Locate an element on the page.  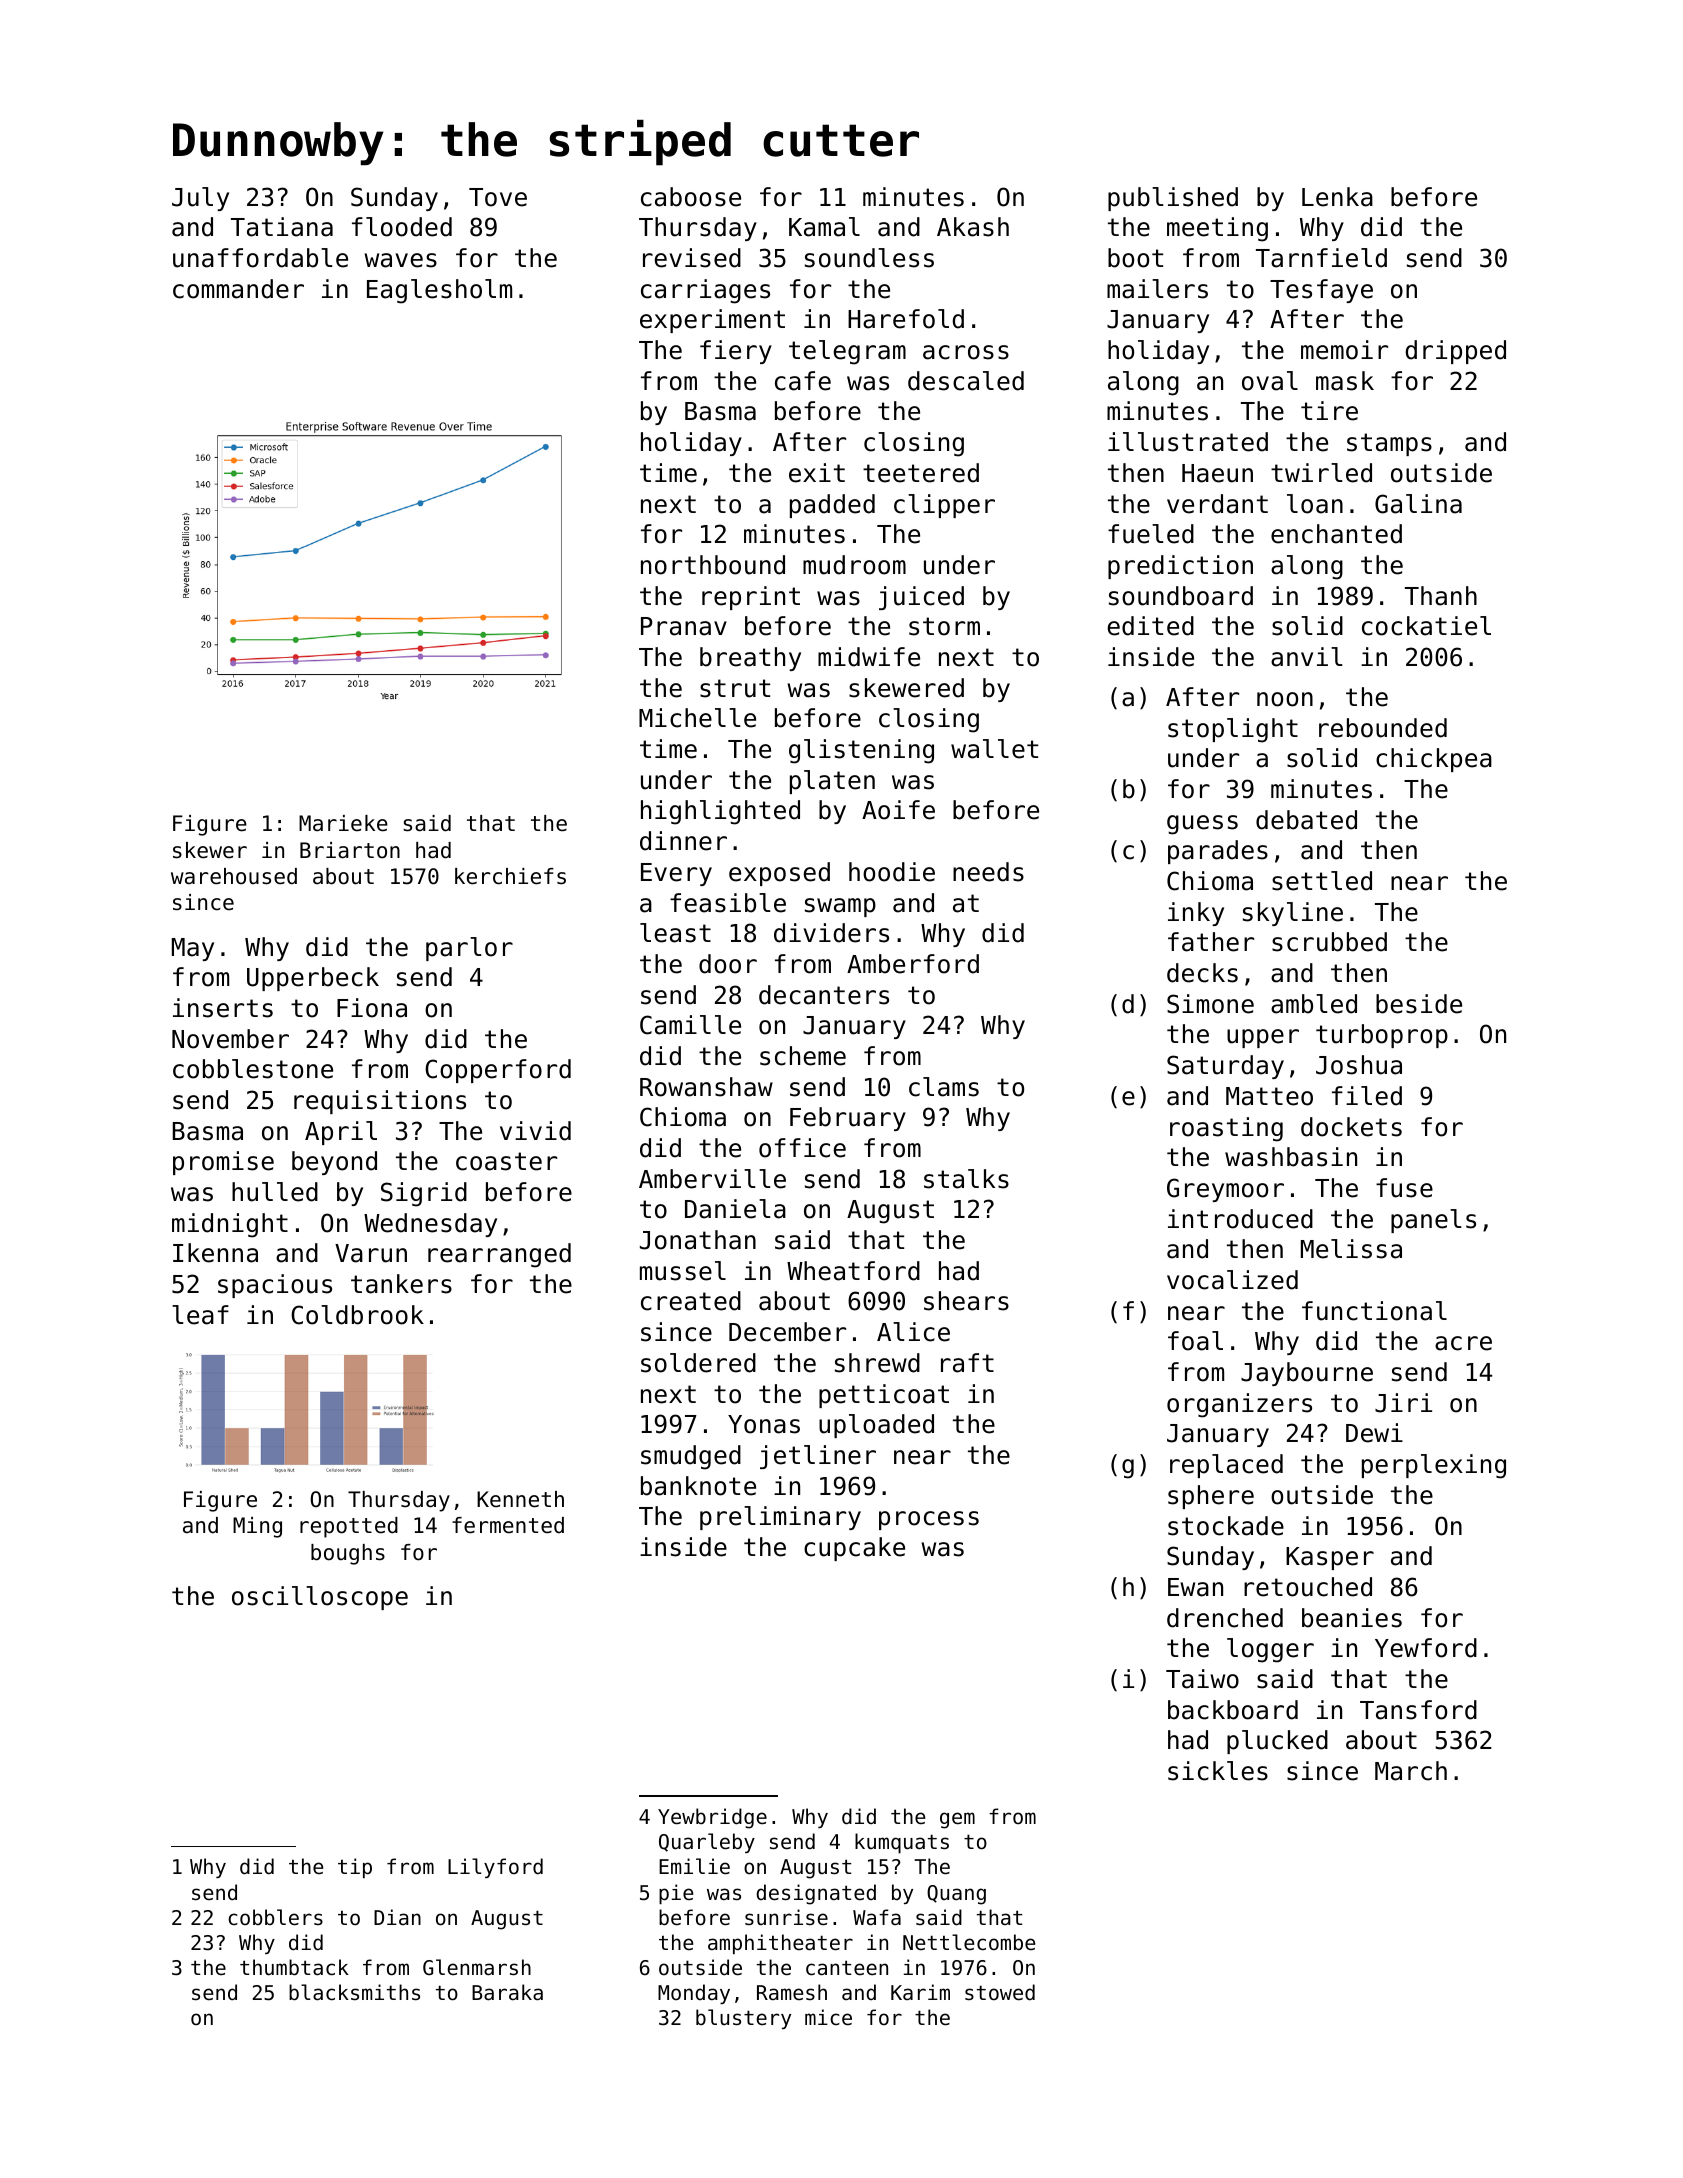
across is located at coordinates (966, 352).
